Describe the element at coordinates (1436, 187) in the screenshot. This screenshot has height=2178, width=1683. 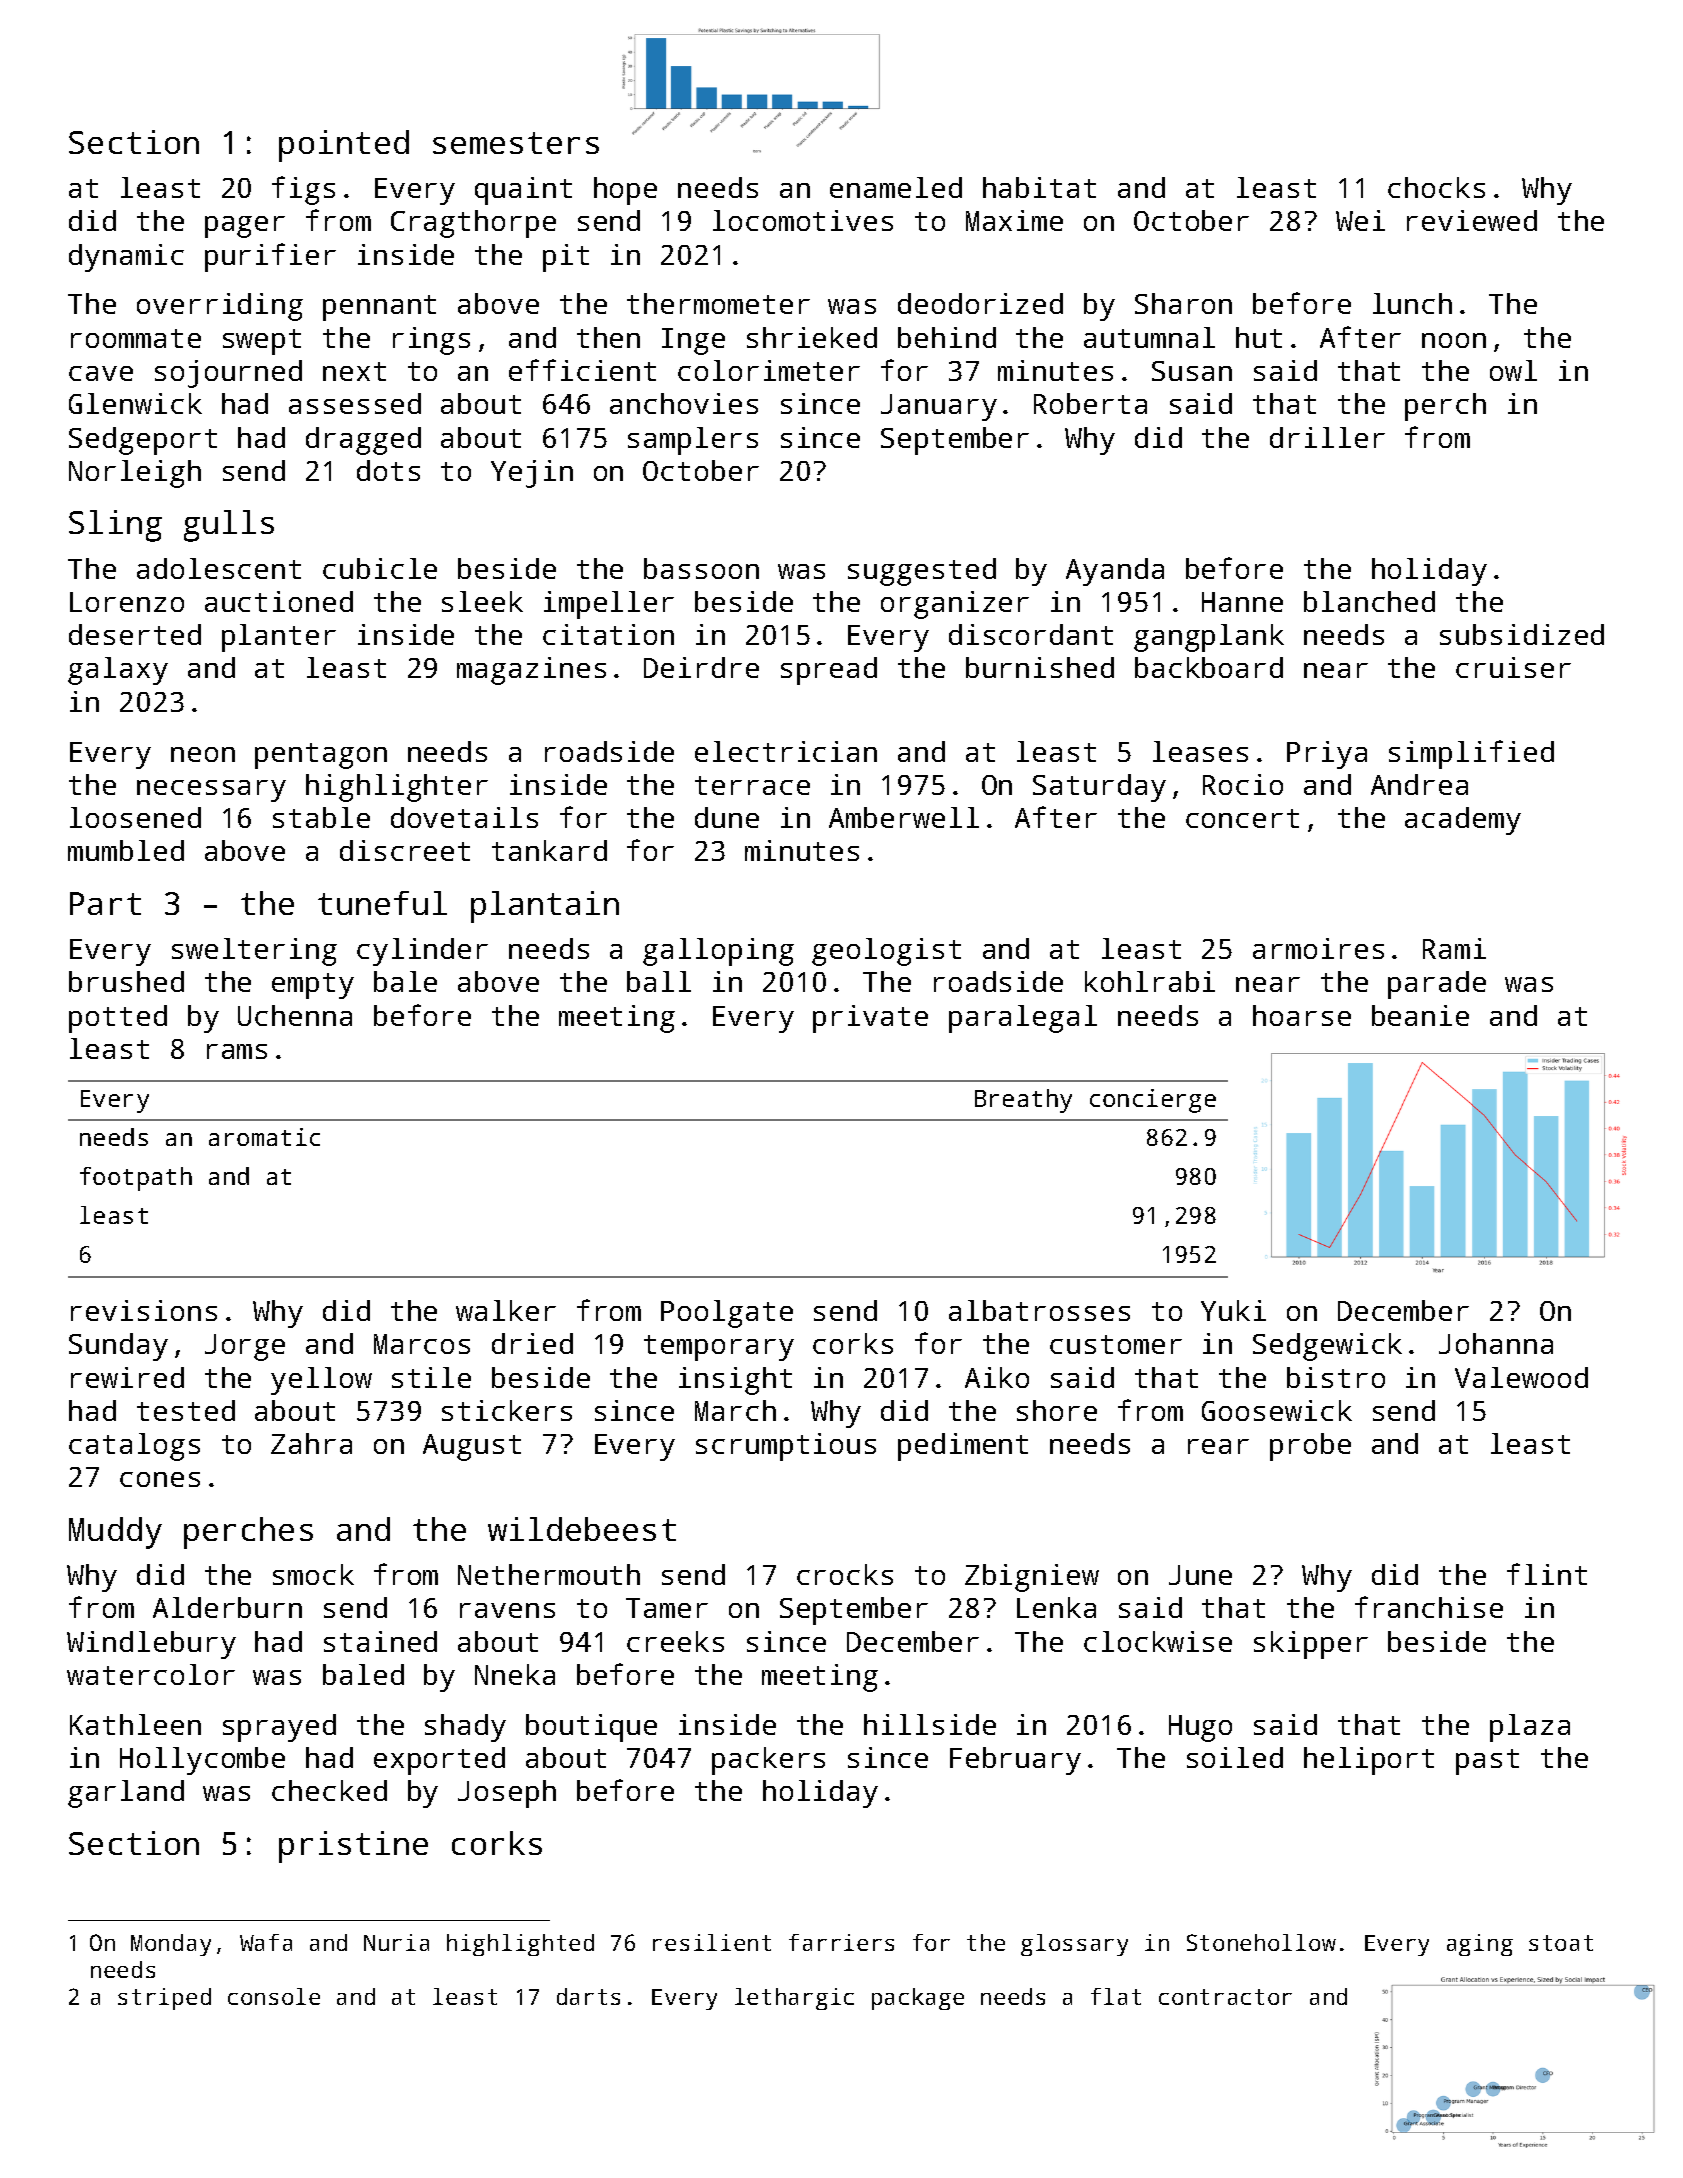
I see `chocks` at that location.
